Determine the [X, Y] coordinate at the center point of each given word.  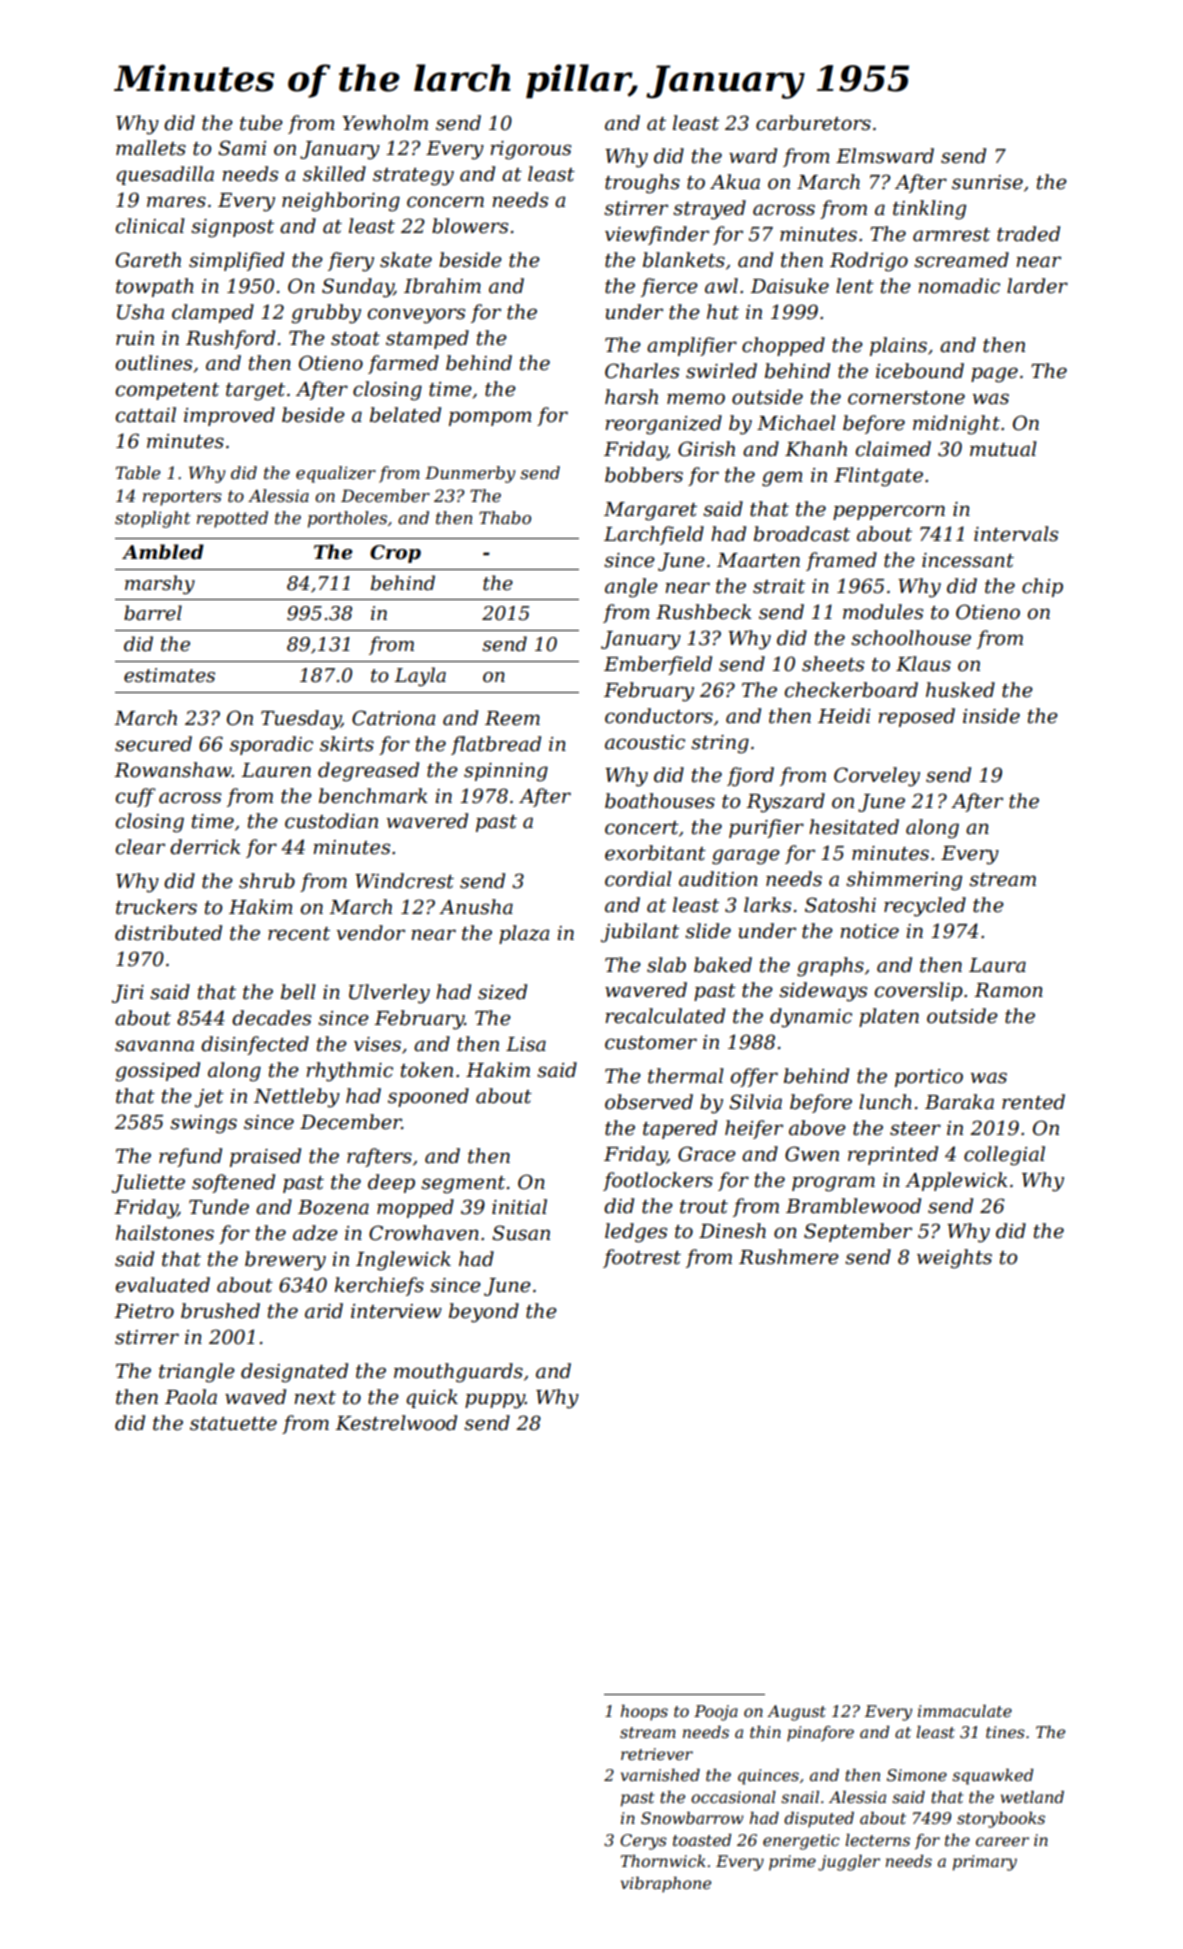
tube [261, 123]
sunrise [987, 182]
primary [985, 1863]
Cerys [643, 1842]
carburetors [813, 123]
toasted [702, 1840]
